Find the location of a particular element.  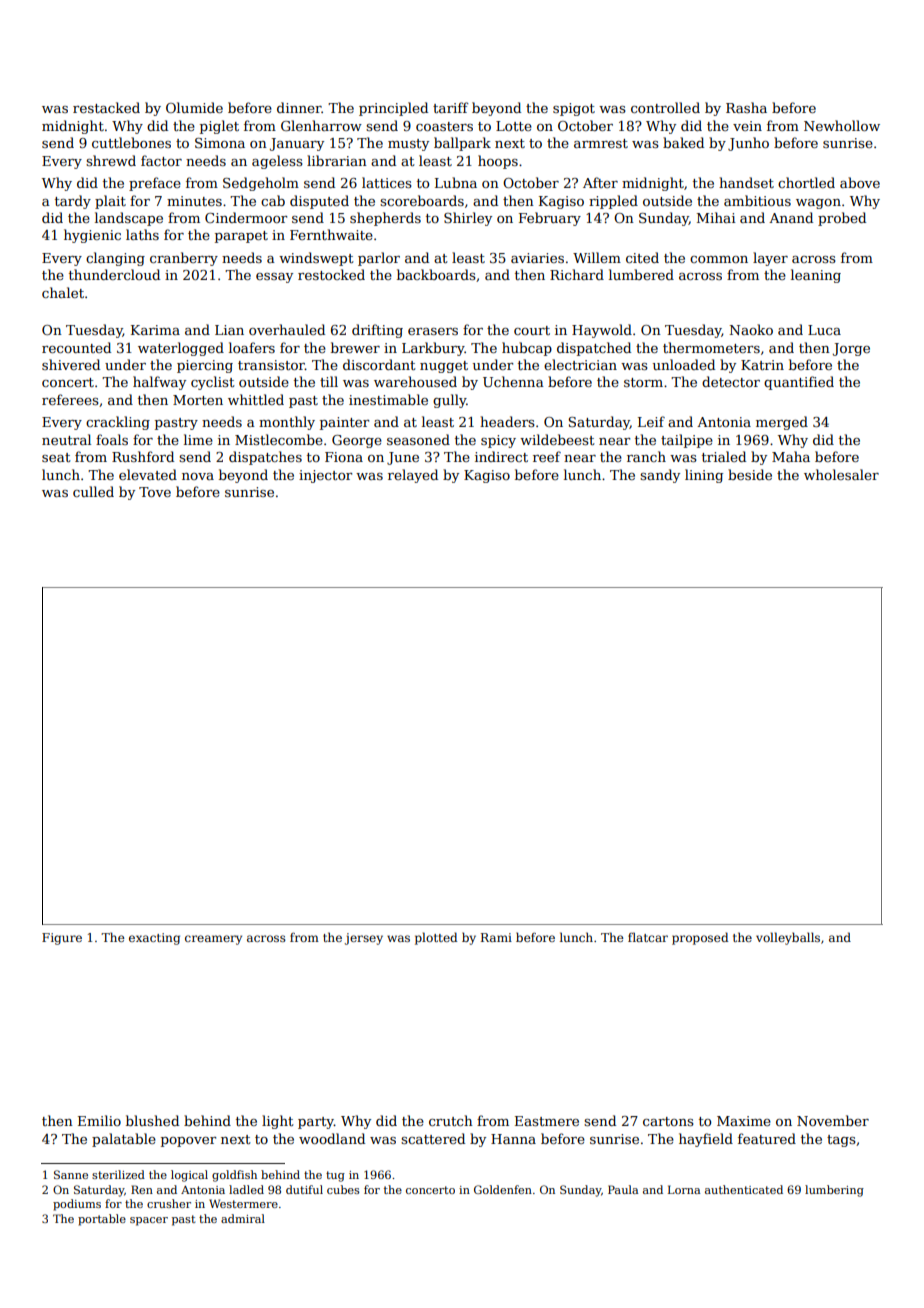

Rami is located at coordinates (496, 937).
